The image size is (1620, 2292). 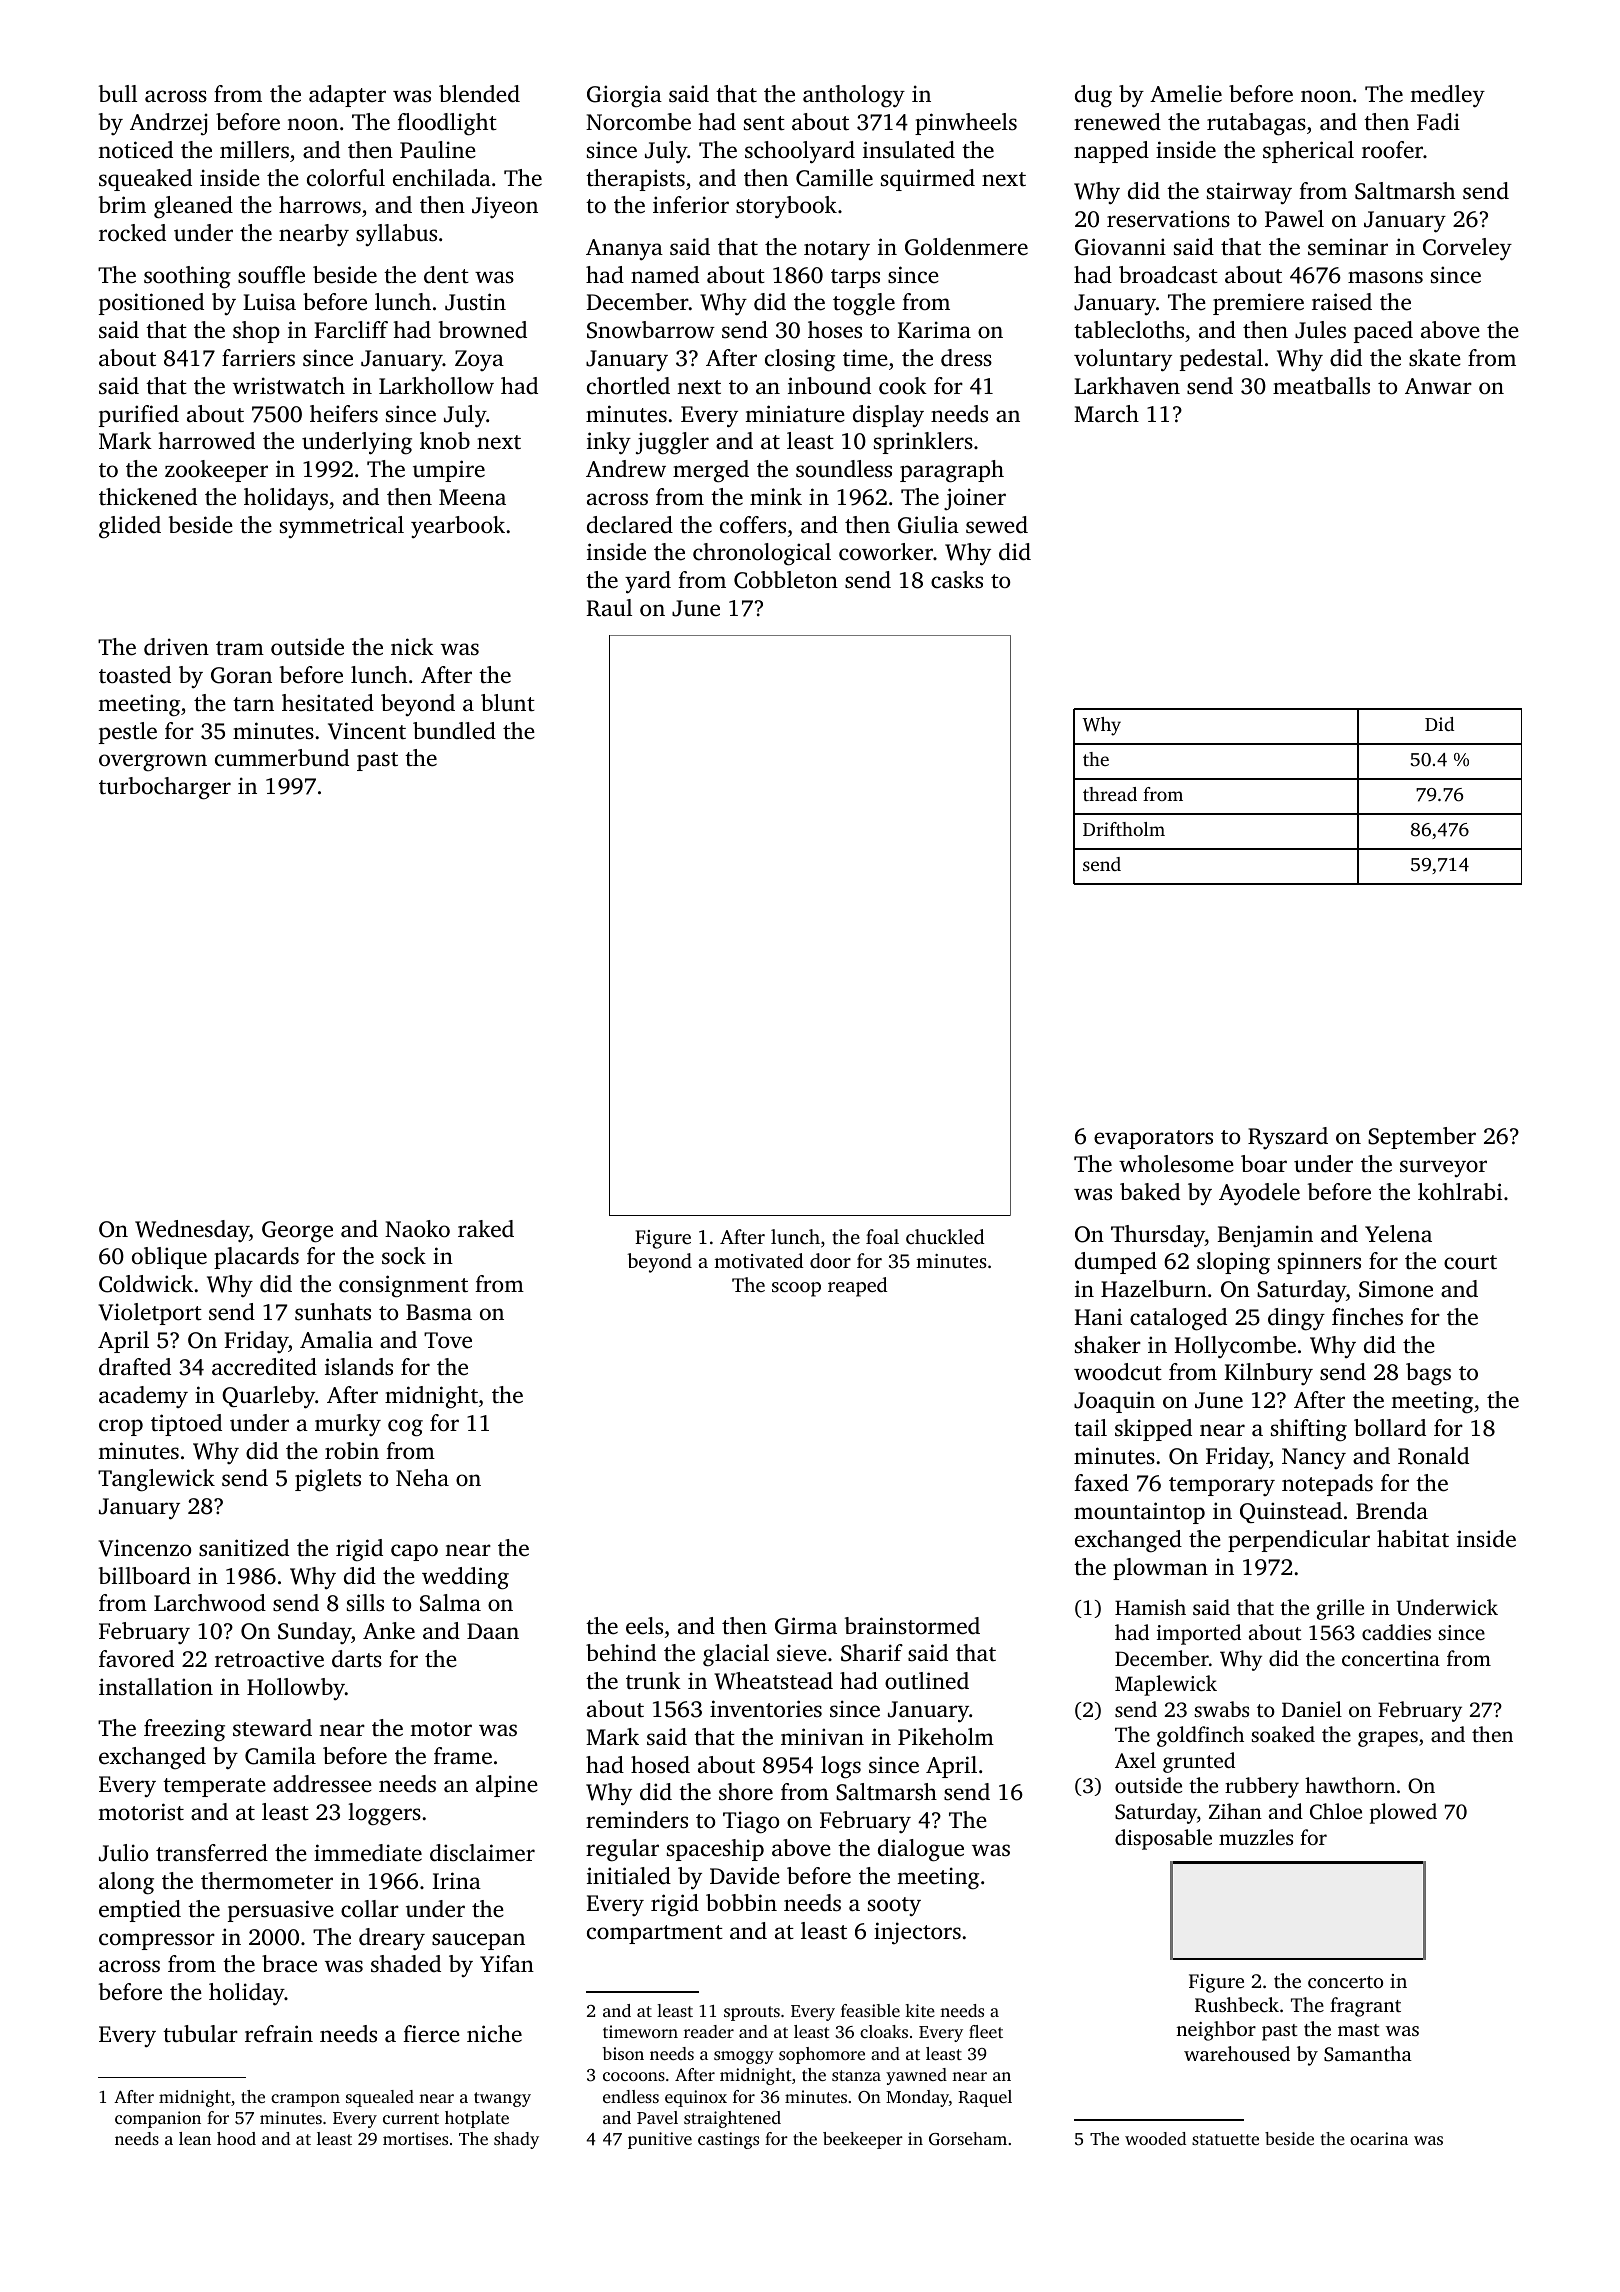 What do you see at coordinates (271, 275) in the page?
I see `souffle` at bounding box center [271, 275].
